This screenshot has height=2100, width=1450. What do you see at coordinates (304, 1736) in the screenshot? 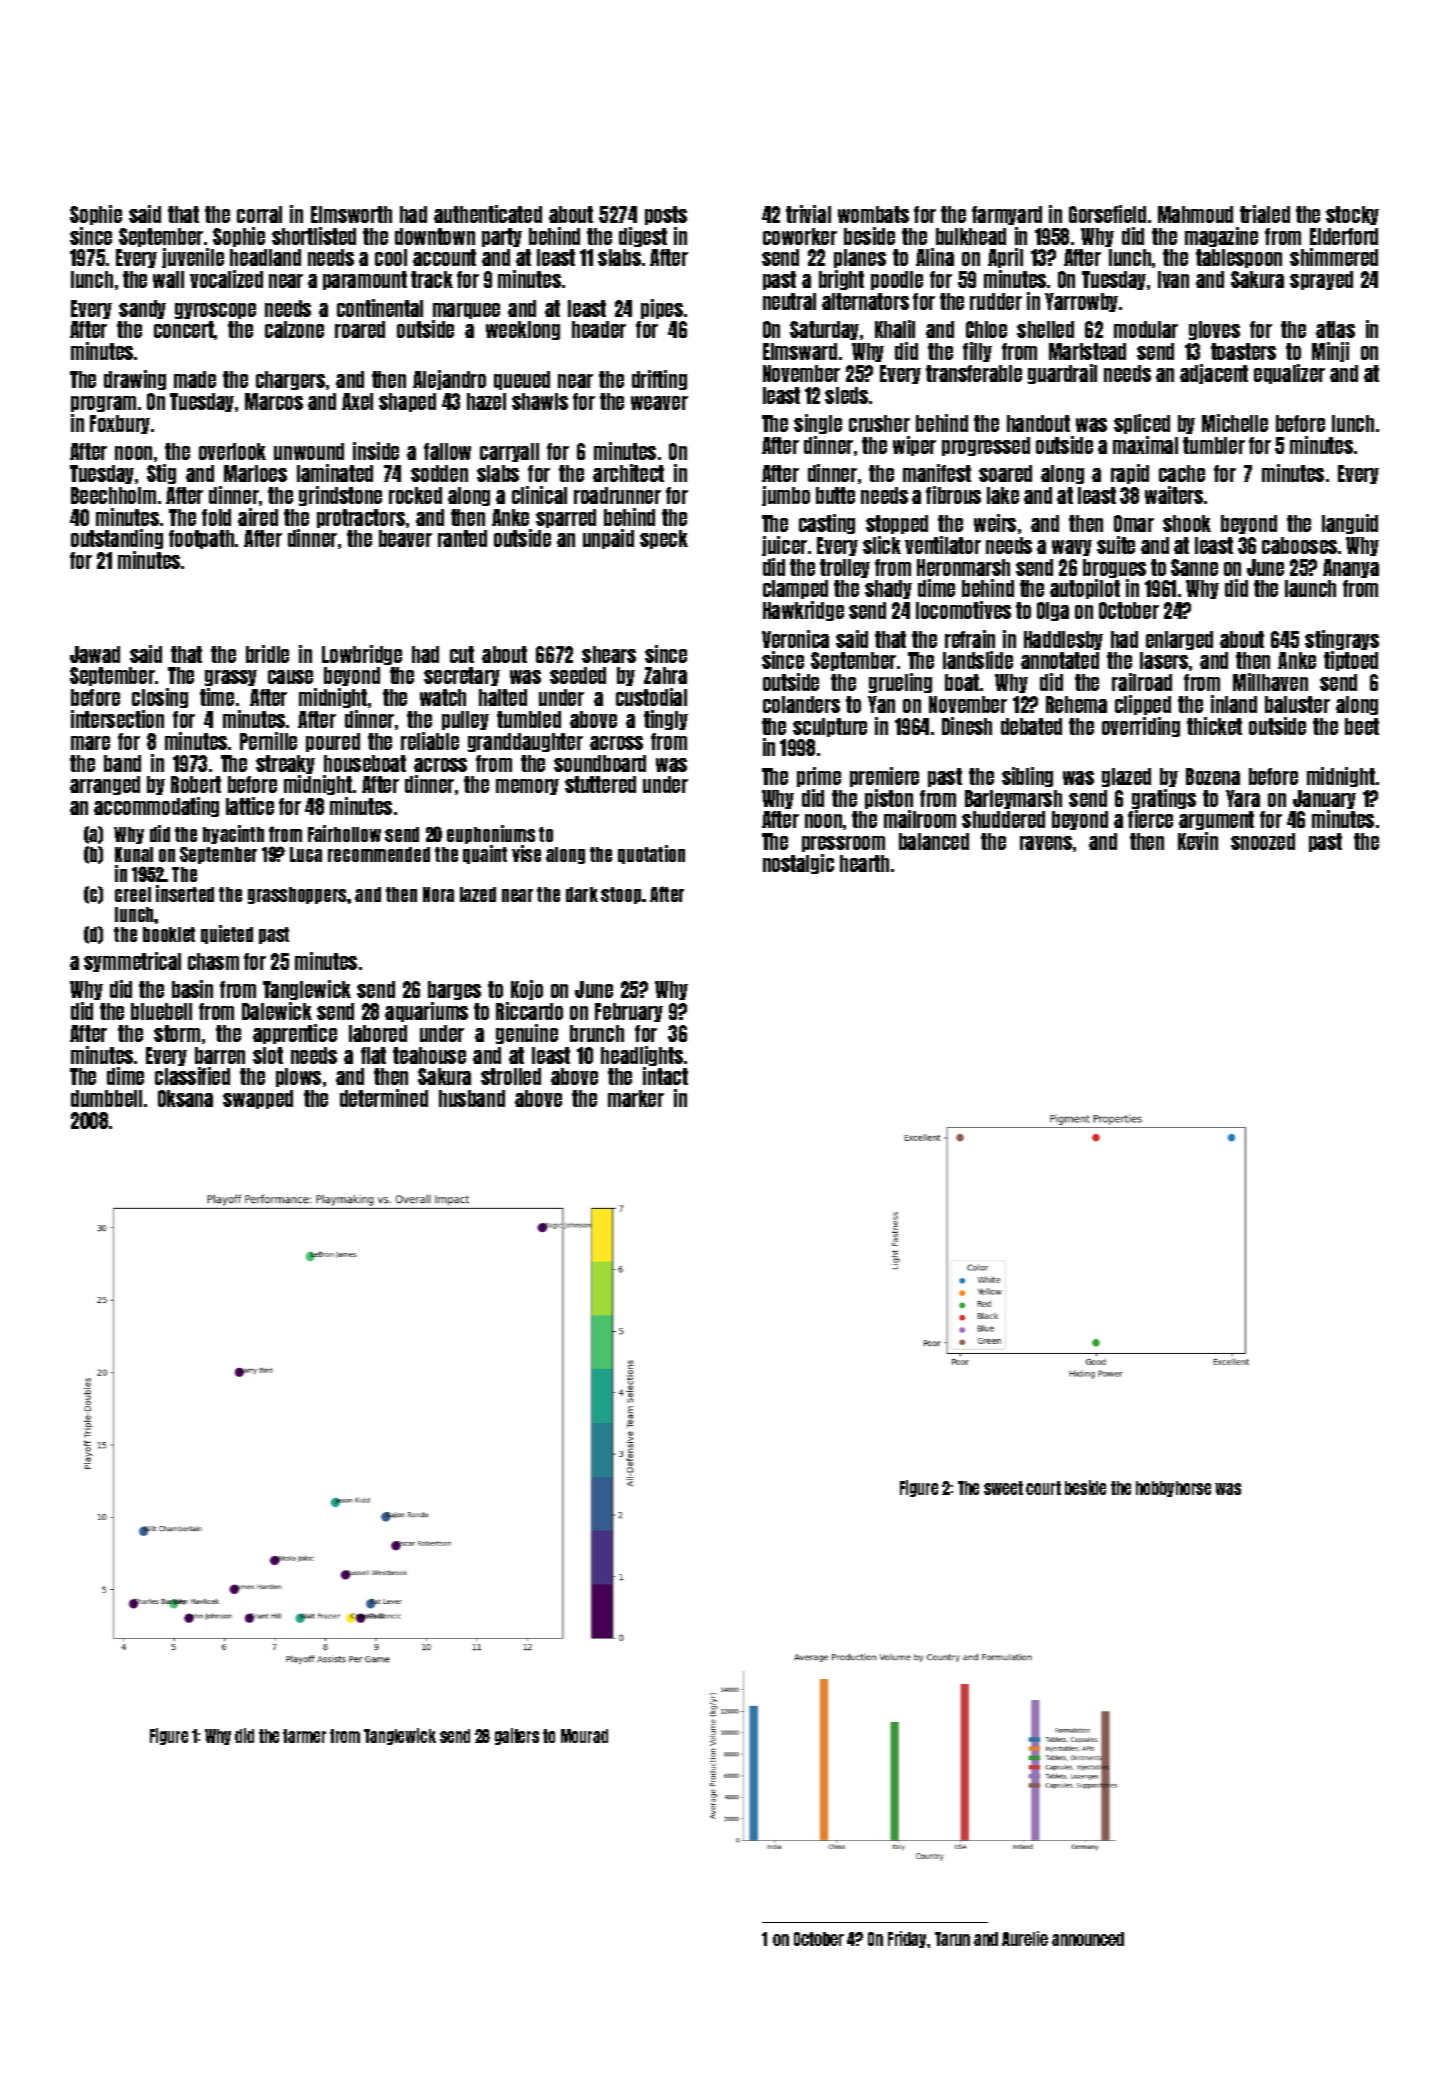
I see `farmer` at bounding box center [304, 1736].
